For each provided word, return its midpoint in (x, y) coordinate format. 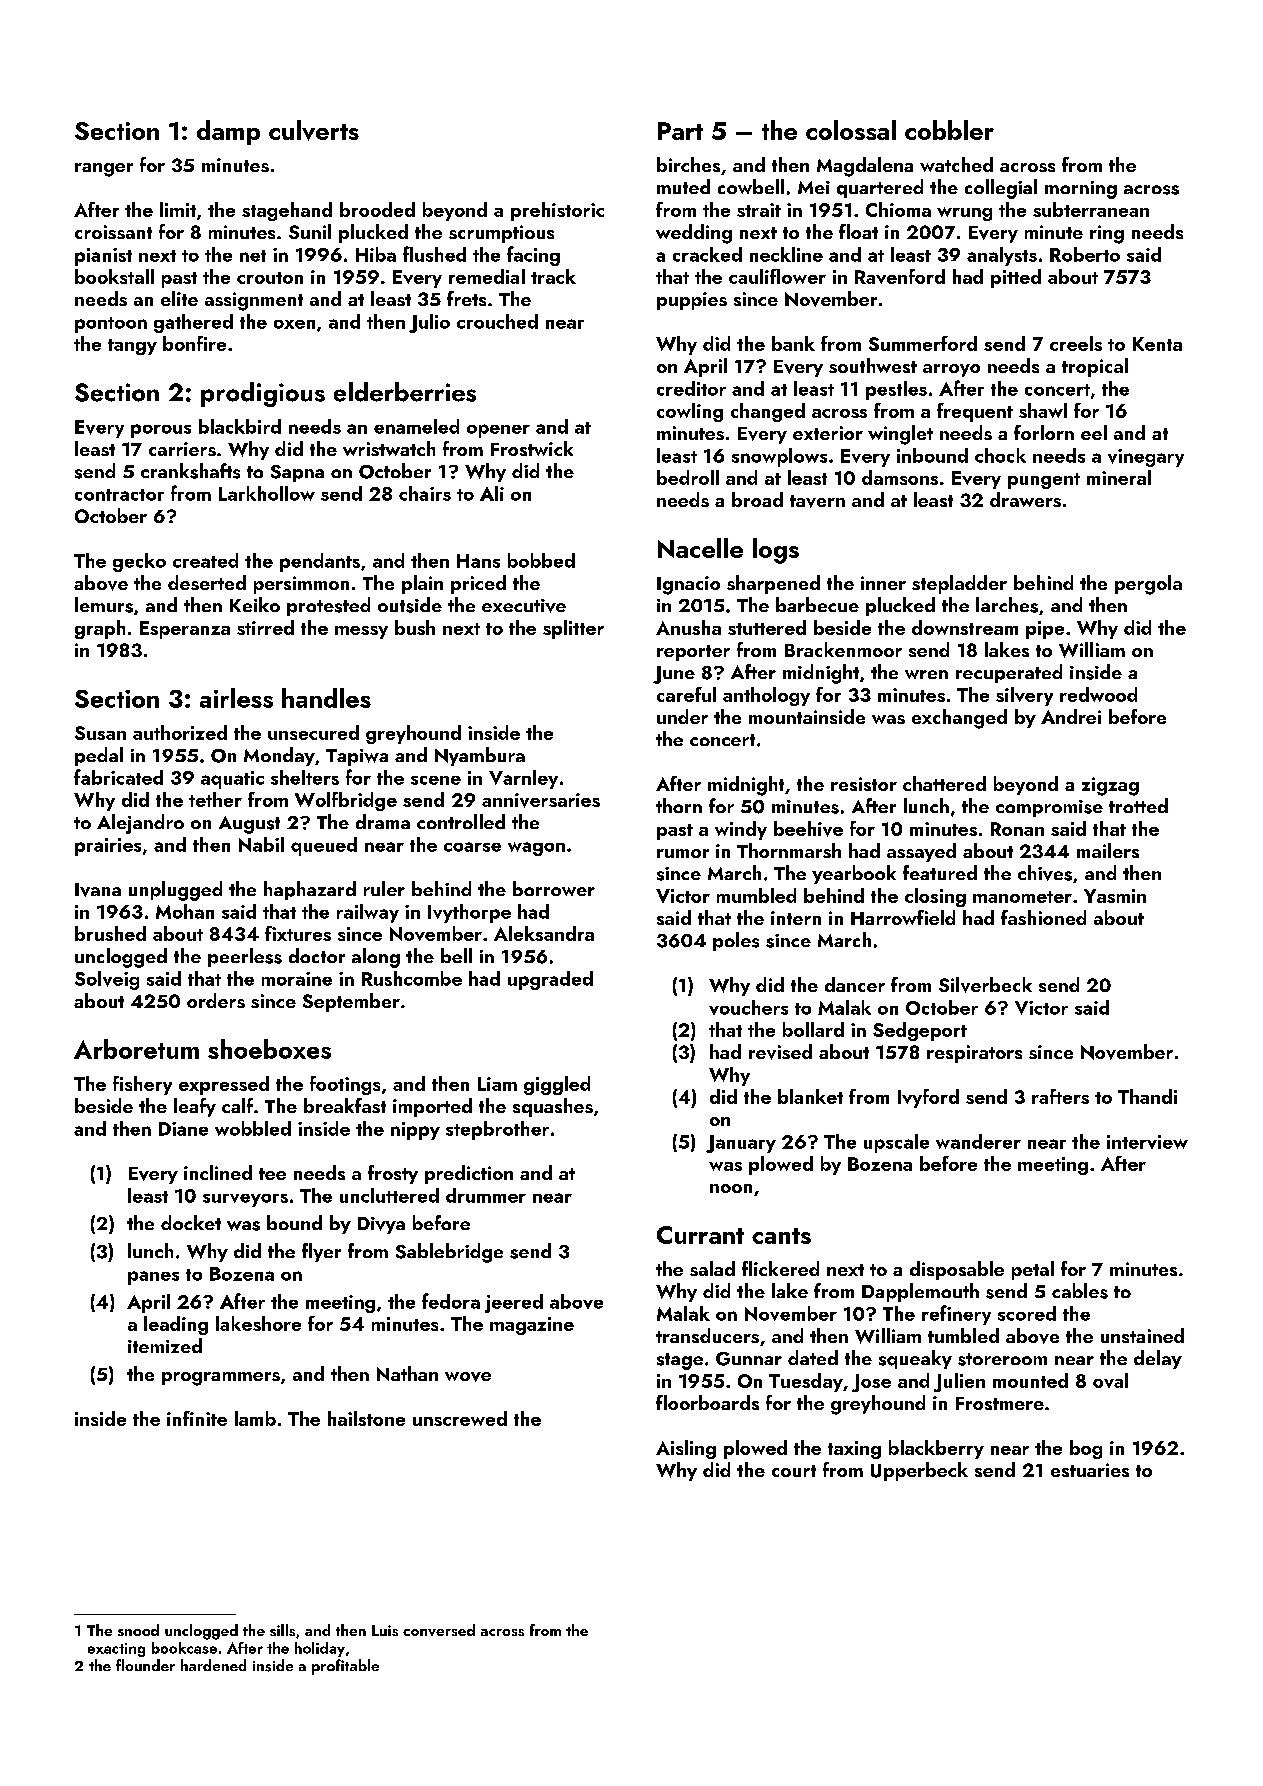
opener (498, 431)
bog (1086, 1449)
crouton (270, 278)
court (794, 1471)
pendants (320, 562)
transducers (707, 1335)
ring (1107, 234)
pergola (1148, 585)
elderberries (405, 392)
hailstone (366, 1418)
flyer (321, 1252)
